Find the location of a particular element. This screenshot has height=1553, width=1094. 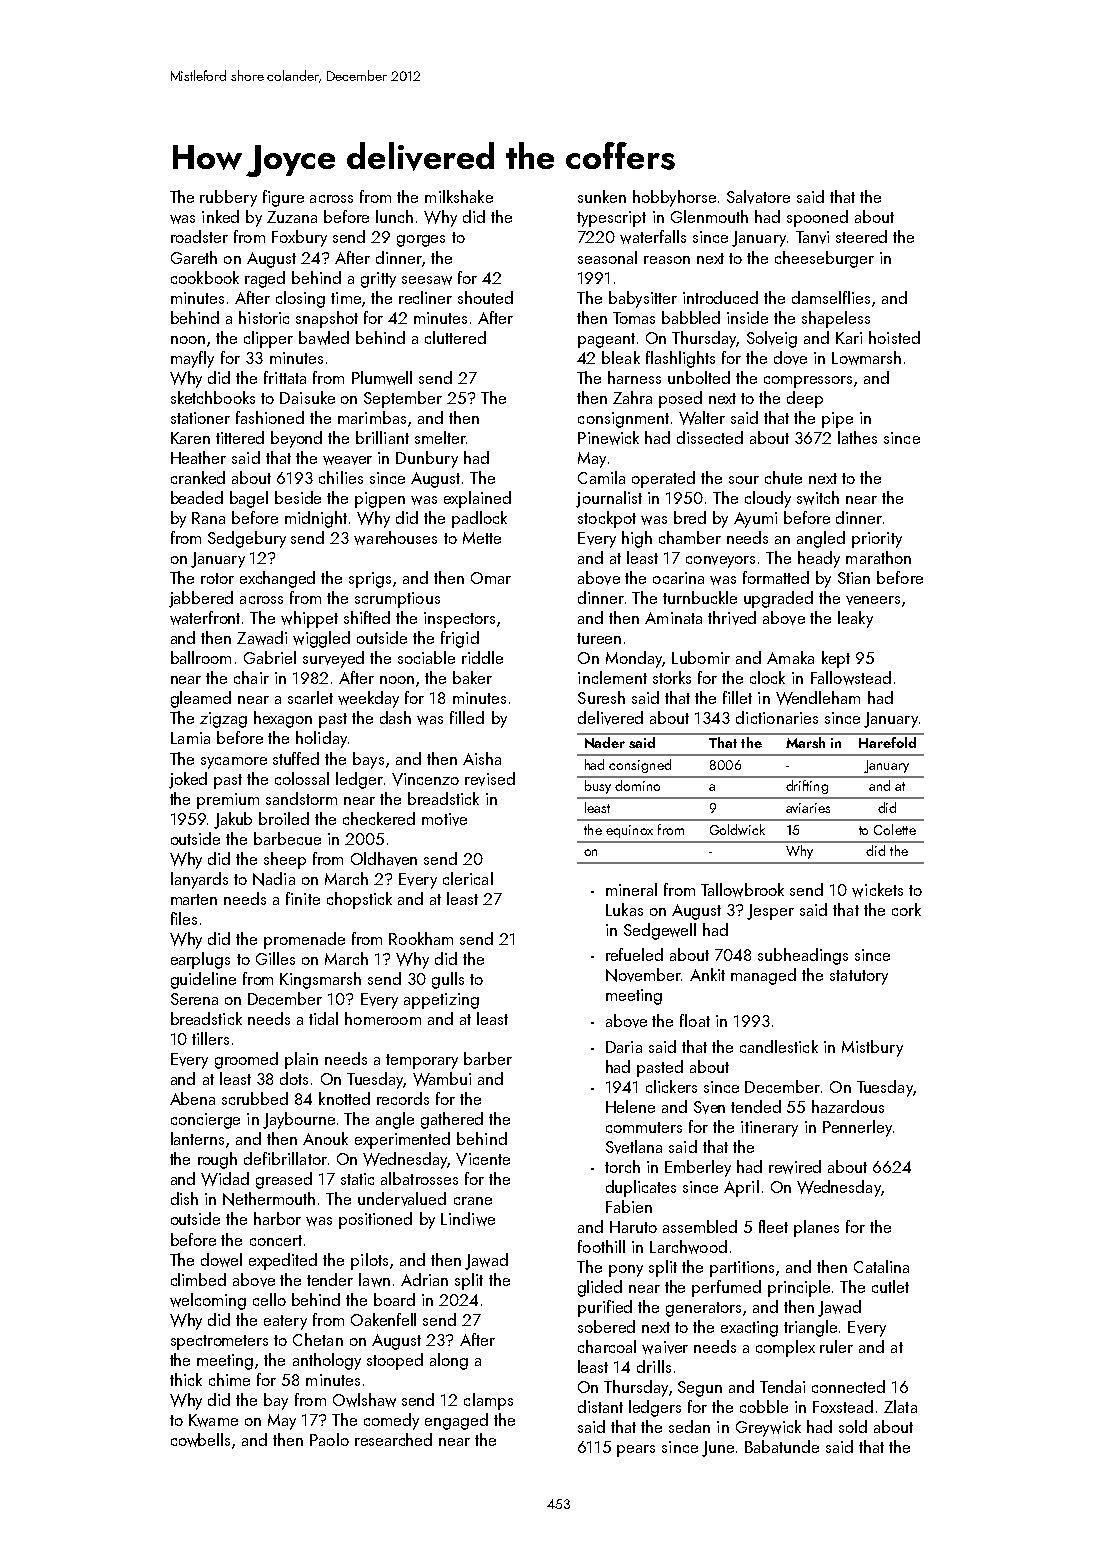

Gilles is located at coordinates (275, 958).
